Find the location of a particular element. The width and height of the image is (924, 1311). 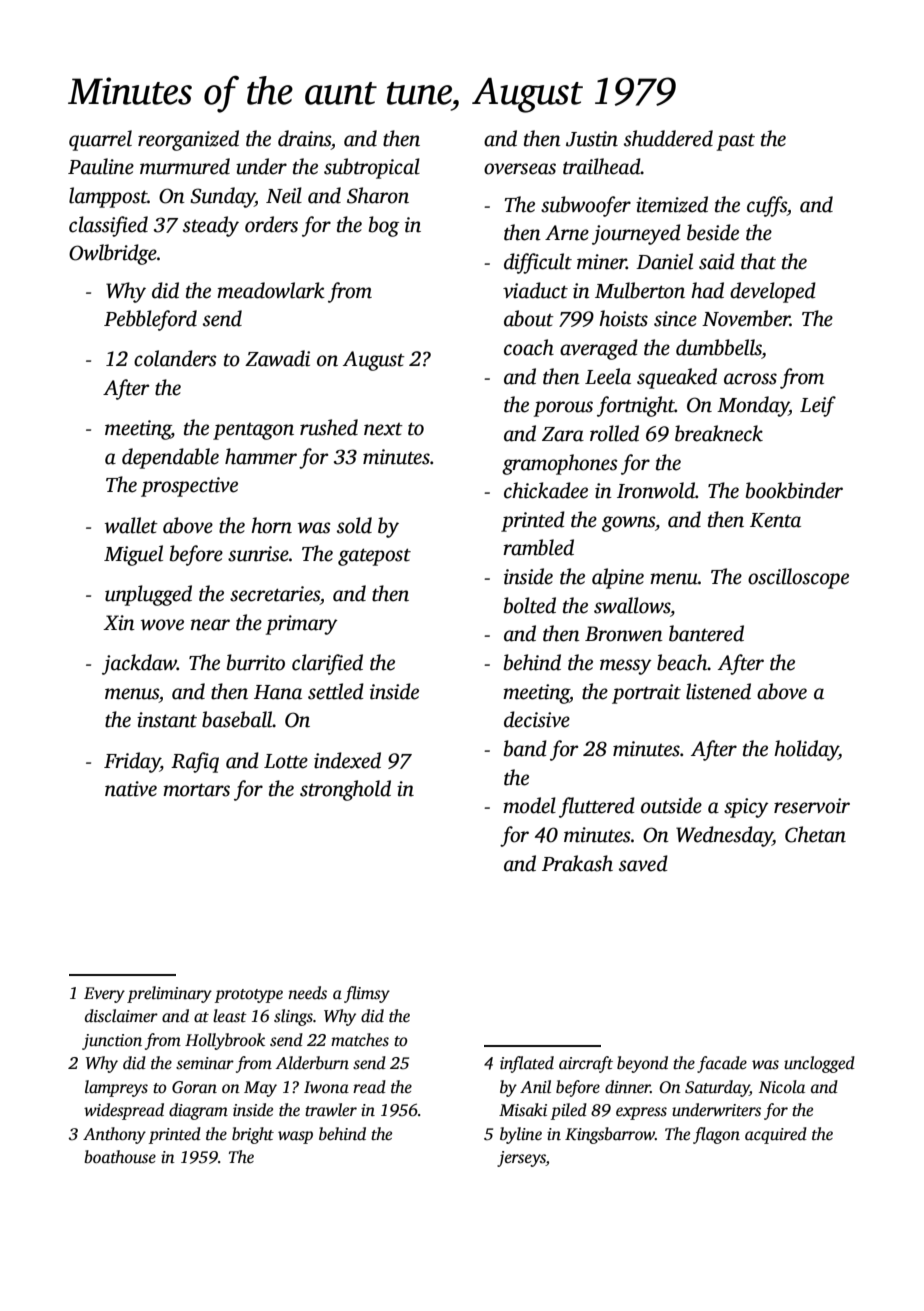

bog is located at coordinates (384, 226).
